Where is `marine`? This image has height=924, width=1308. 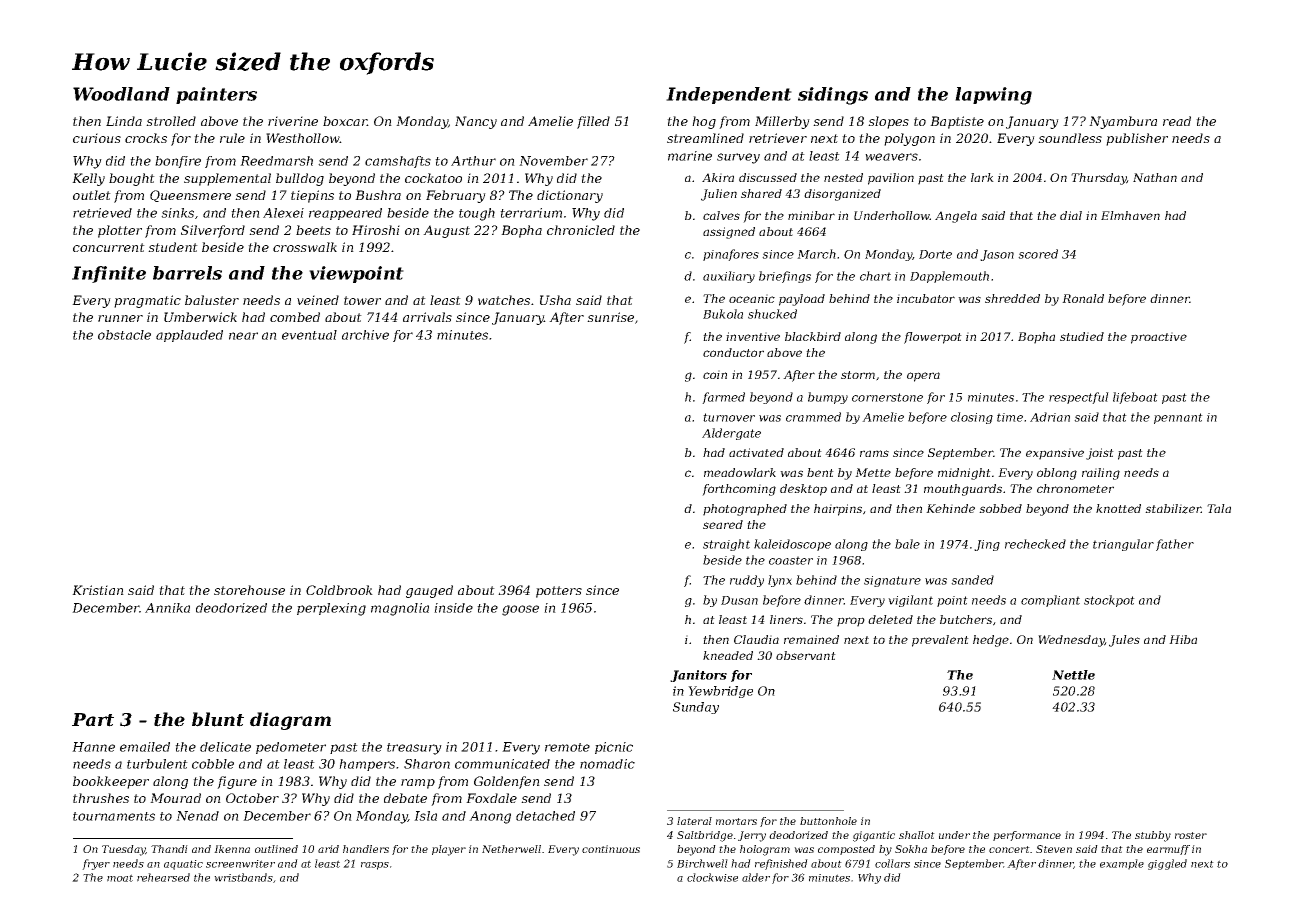 marine is located at coordinates (690, 156).
